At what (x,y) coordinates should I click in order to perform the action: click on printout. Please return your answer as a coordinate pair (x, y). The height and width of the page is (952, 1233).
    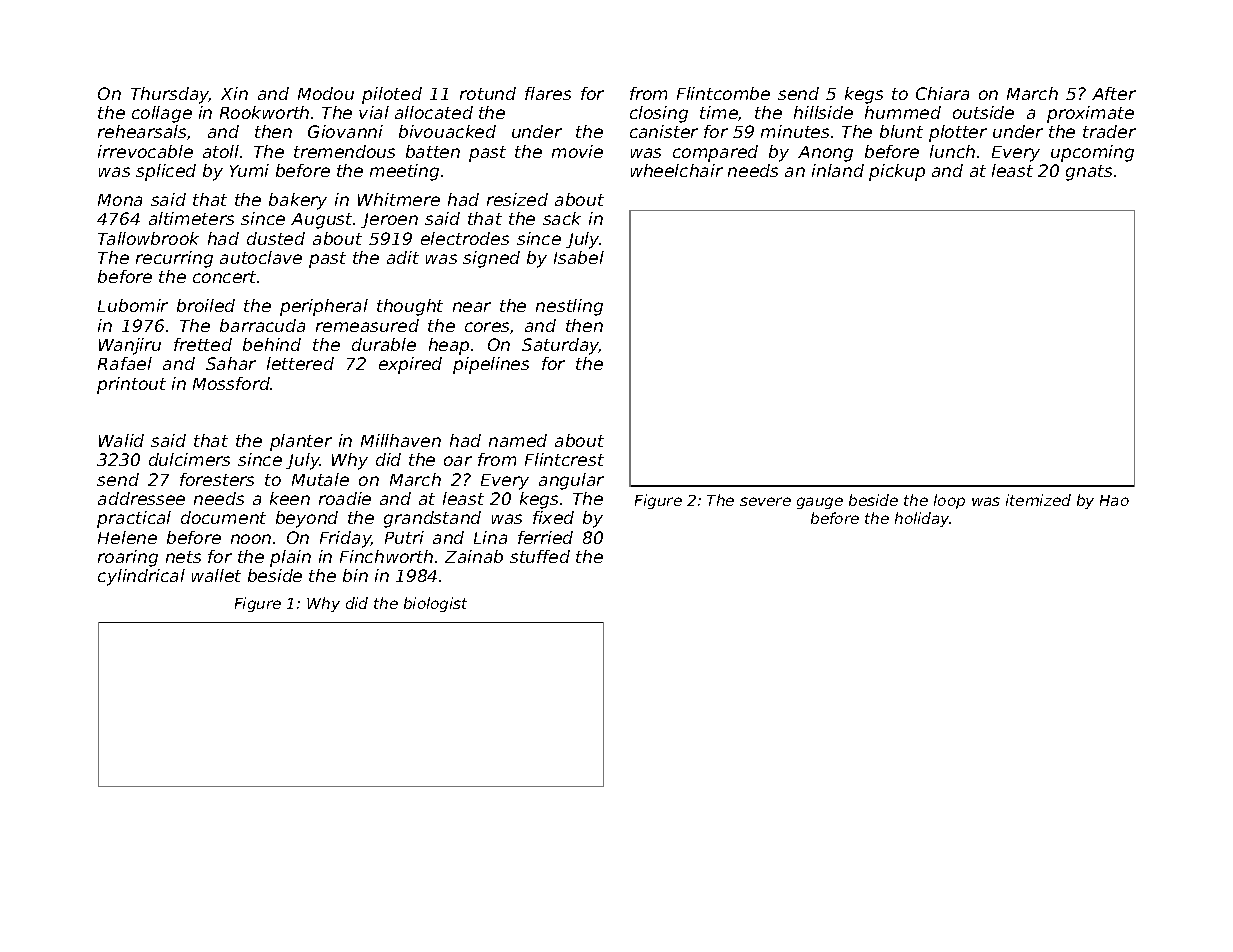
    Looking at the image, I should click on (131, 385).
